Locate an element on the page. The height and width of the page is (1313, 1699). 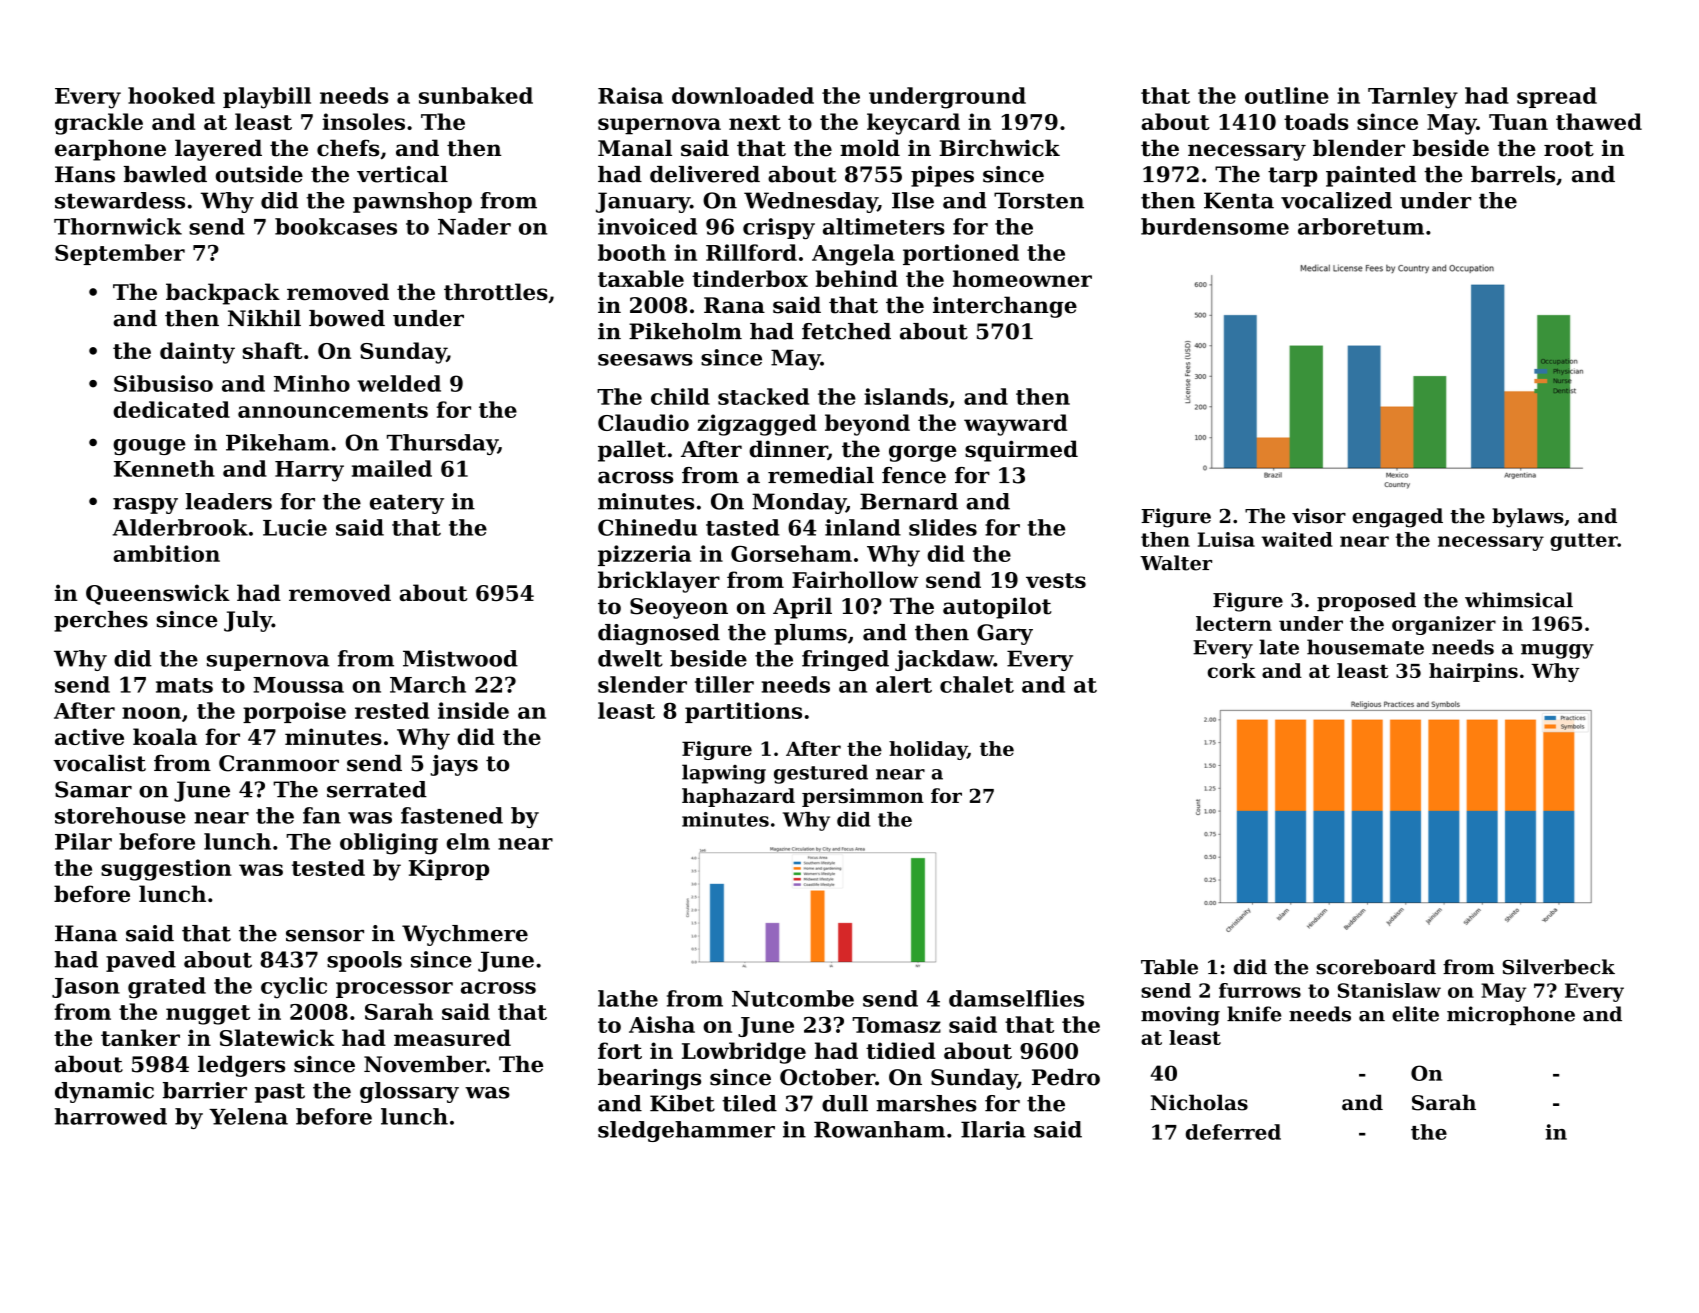
Gorseham is located at coordinates (791, 553).
